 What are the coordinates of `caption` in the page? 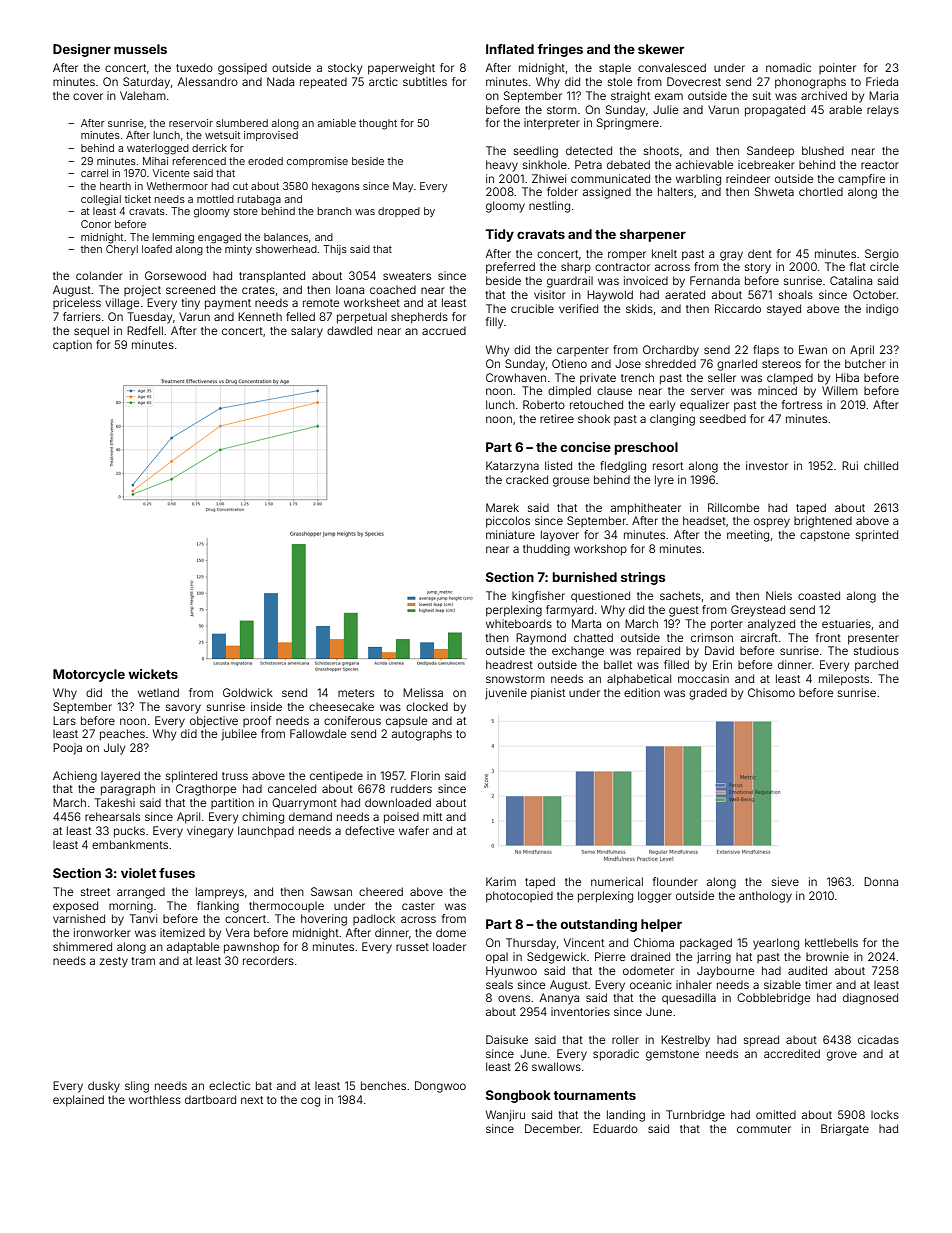 It's located at (72, 345).
